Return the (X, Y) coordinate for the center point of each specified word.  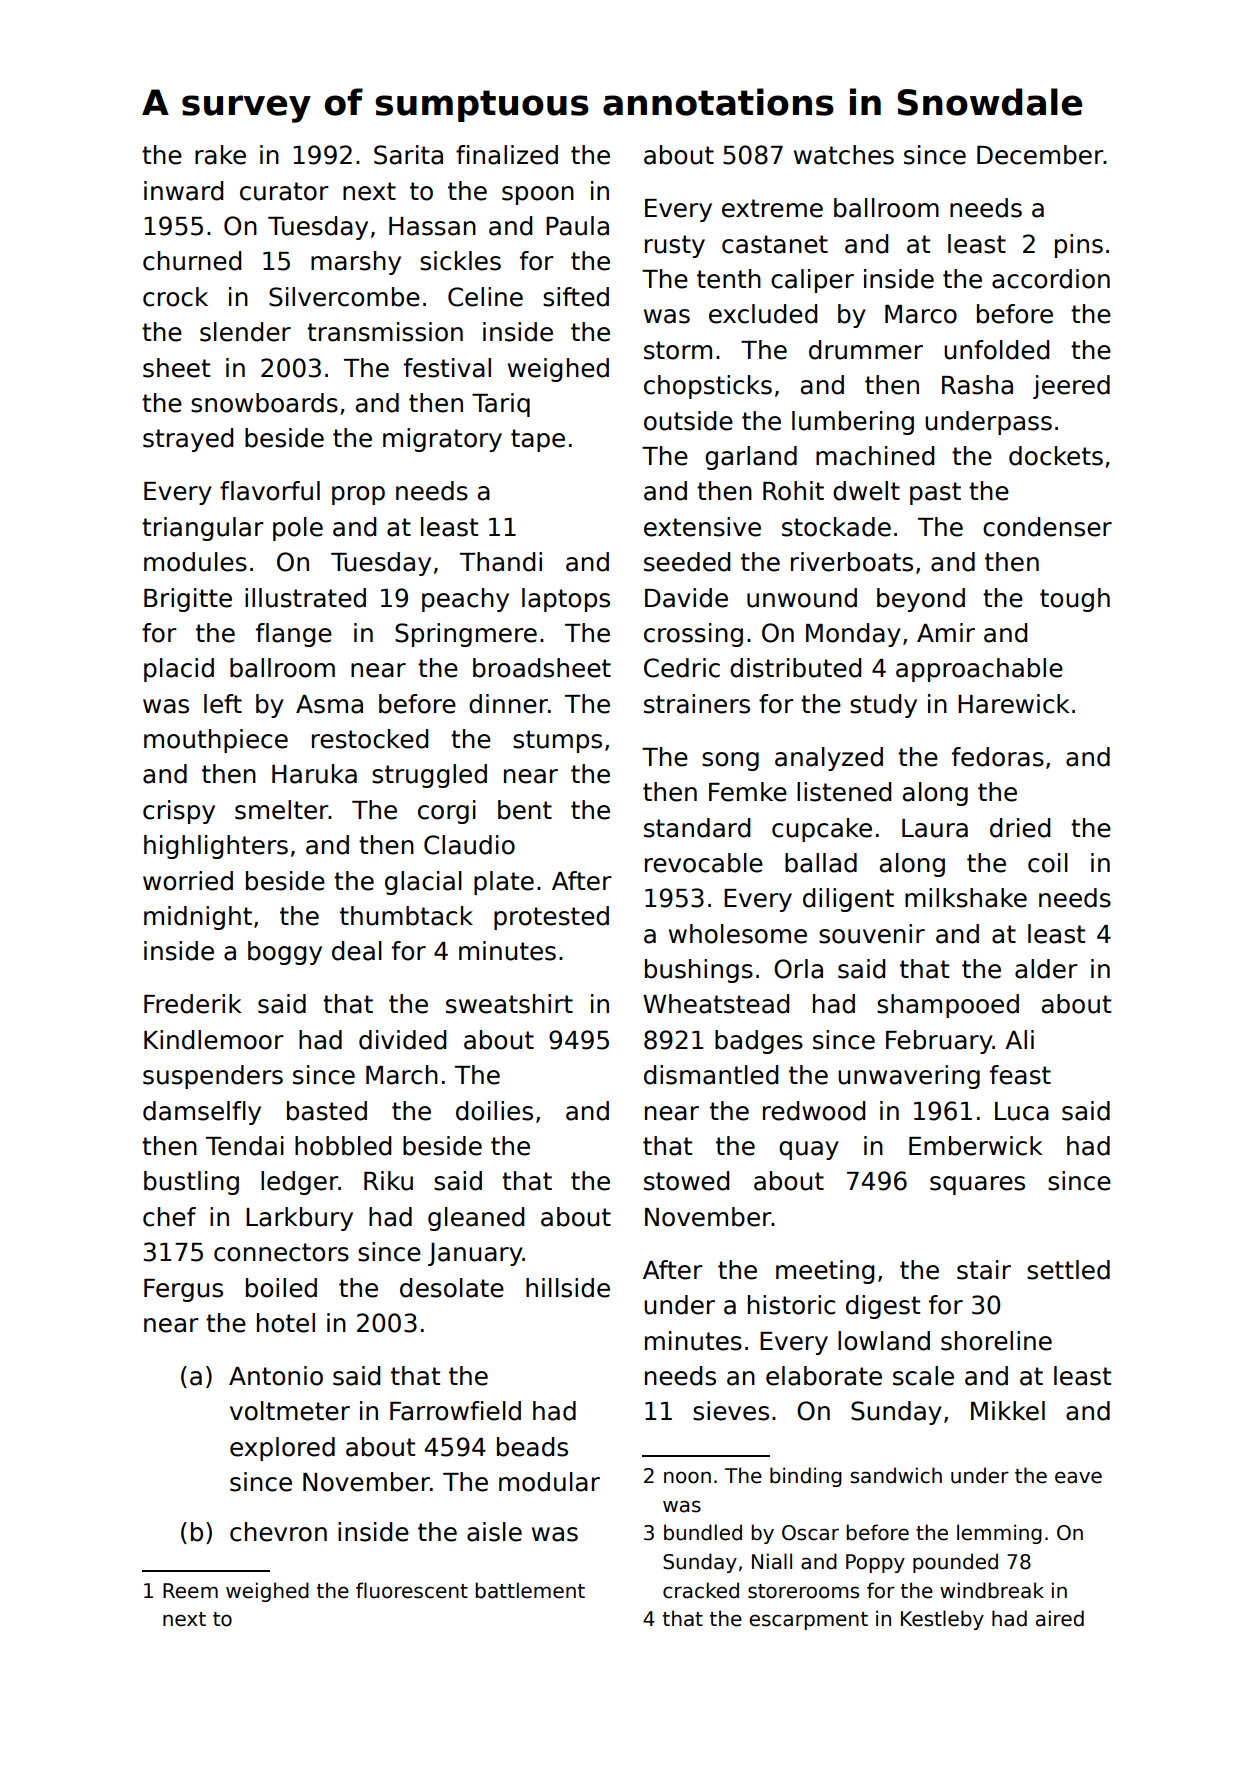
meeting (825, 1272)
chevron (278, 1532)
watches (844, 155)
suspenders (213, 1077)
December (1040, 155)
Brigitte (188, 600)
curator (284, 191)
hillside (568, 1288)
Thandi (501, 562)
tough (1075, 600)
